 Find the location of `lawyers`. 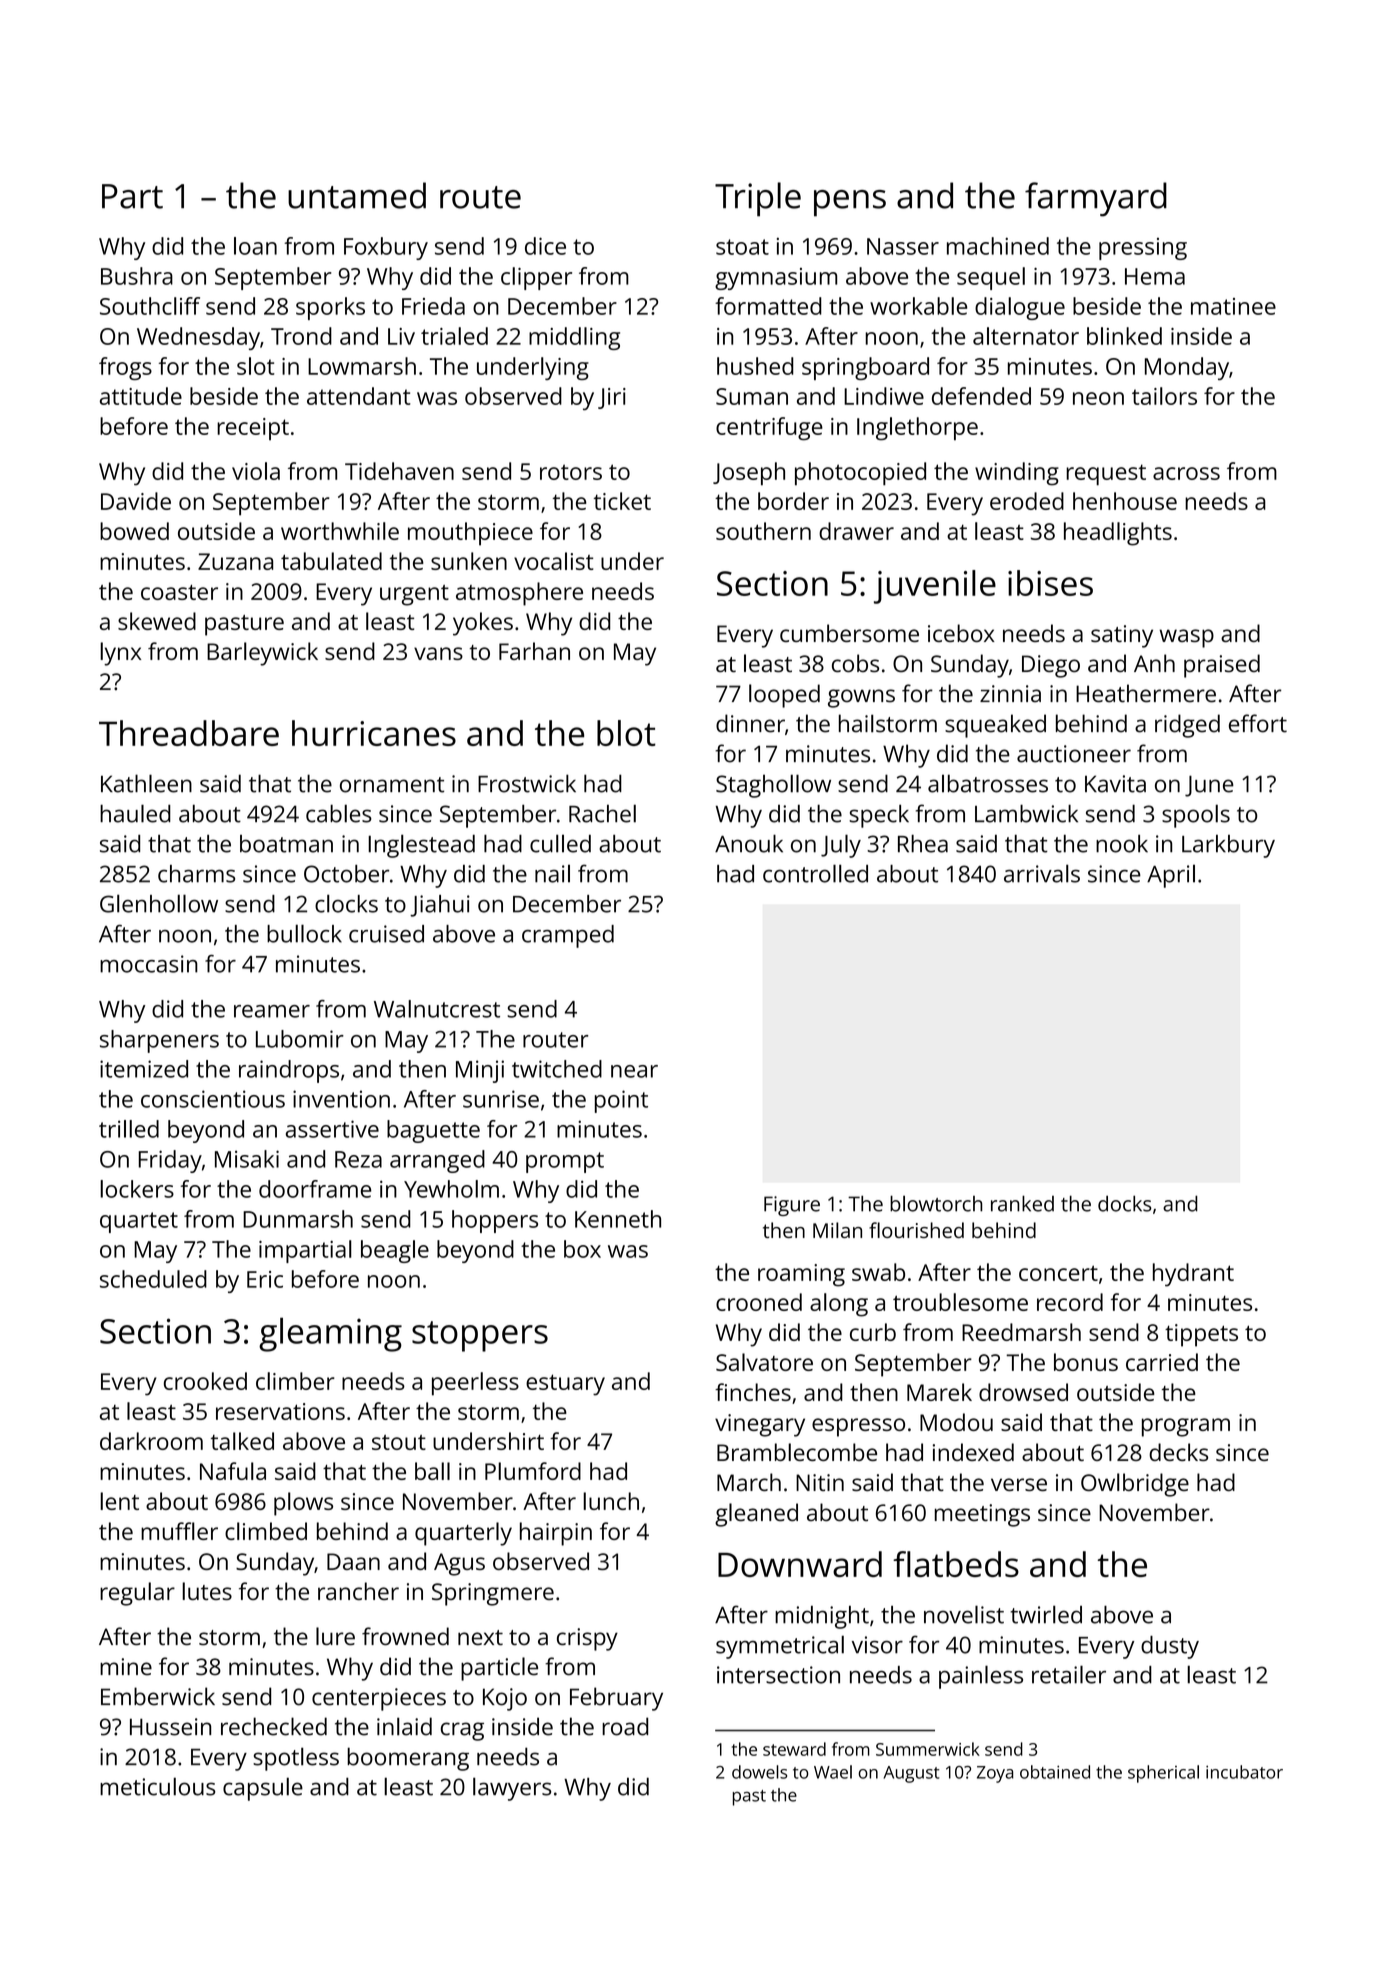

lawyers is located at coordinates (512, 1789).
